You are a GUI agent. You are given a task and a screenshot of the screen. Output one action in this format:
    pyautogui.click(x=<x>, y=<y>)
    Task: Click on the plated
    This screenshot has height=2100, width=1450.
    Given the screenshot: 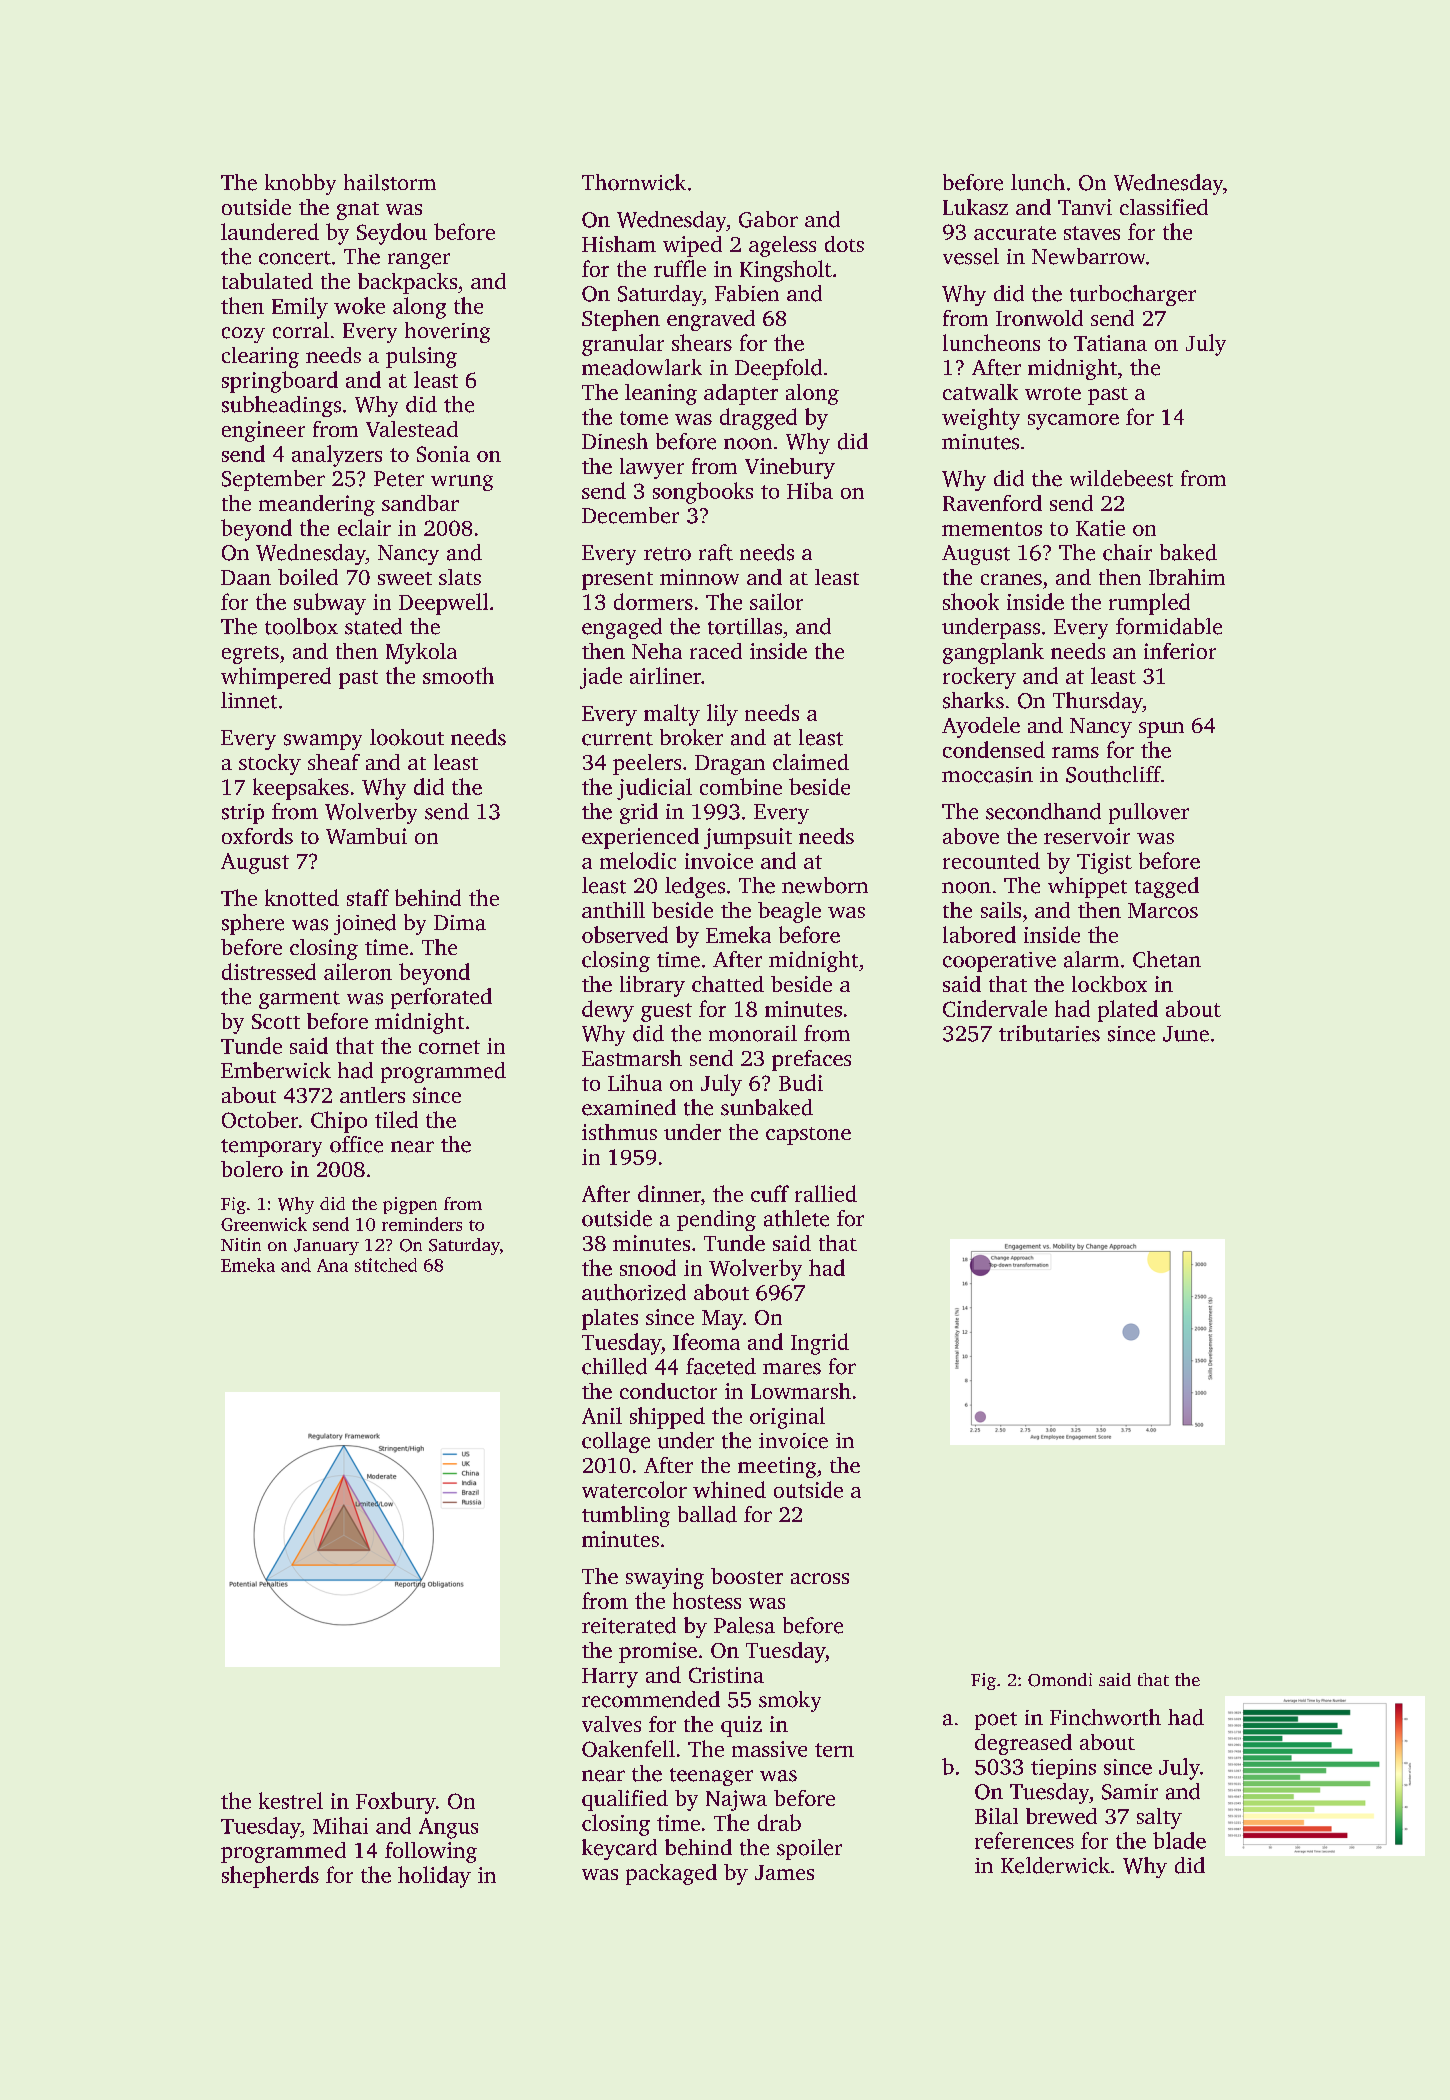 What is the action you would take?
    pyautogui.click(x=1128, y=1011)
